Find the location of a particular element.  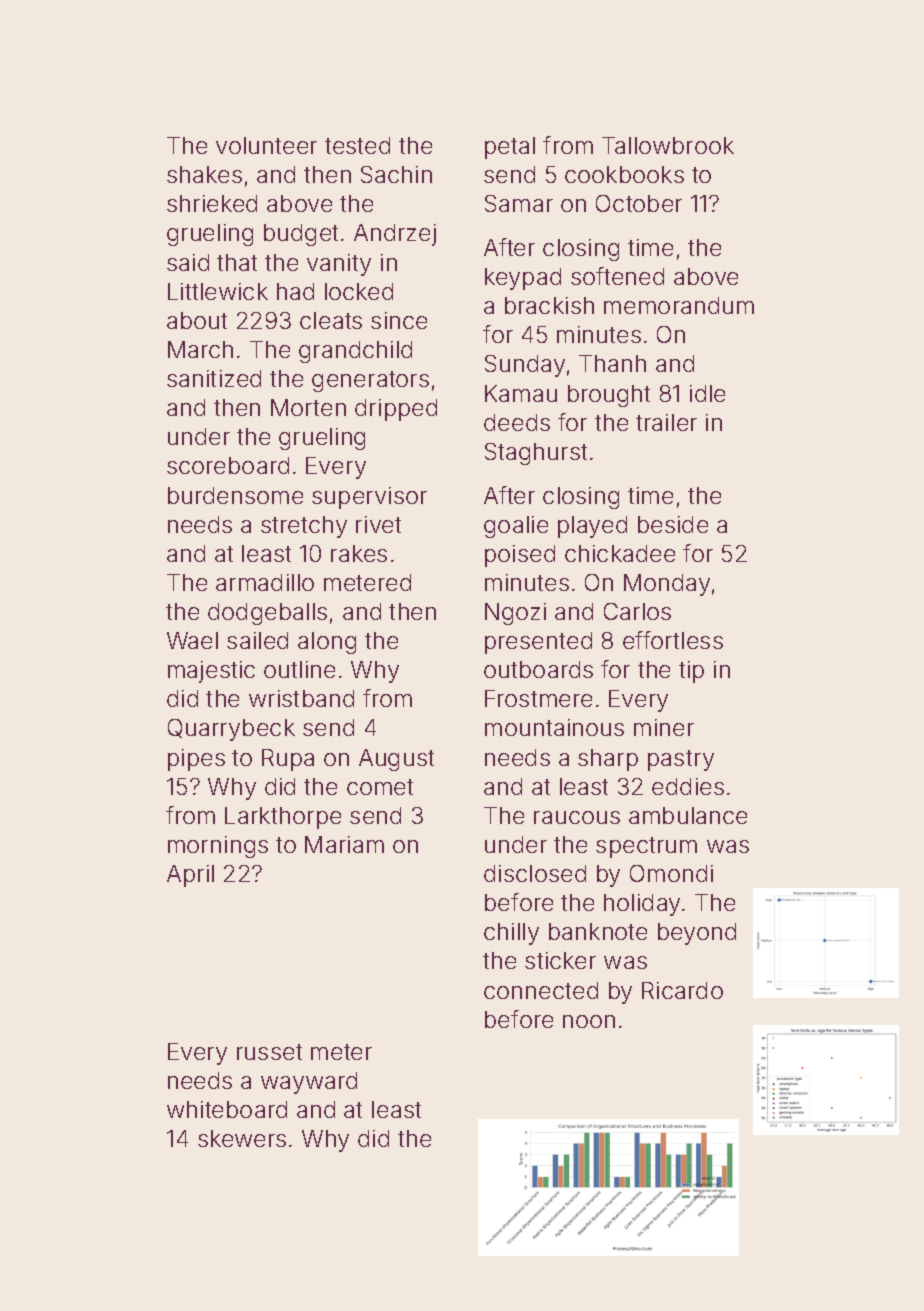

disclosed is located at coordinates (535, 873).
